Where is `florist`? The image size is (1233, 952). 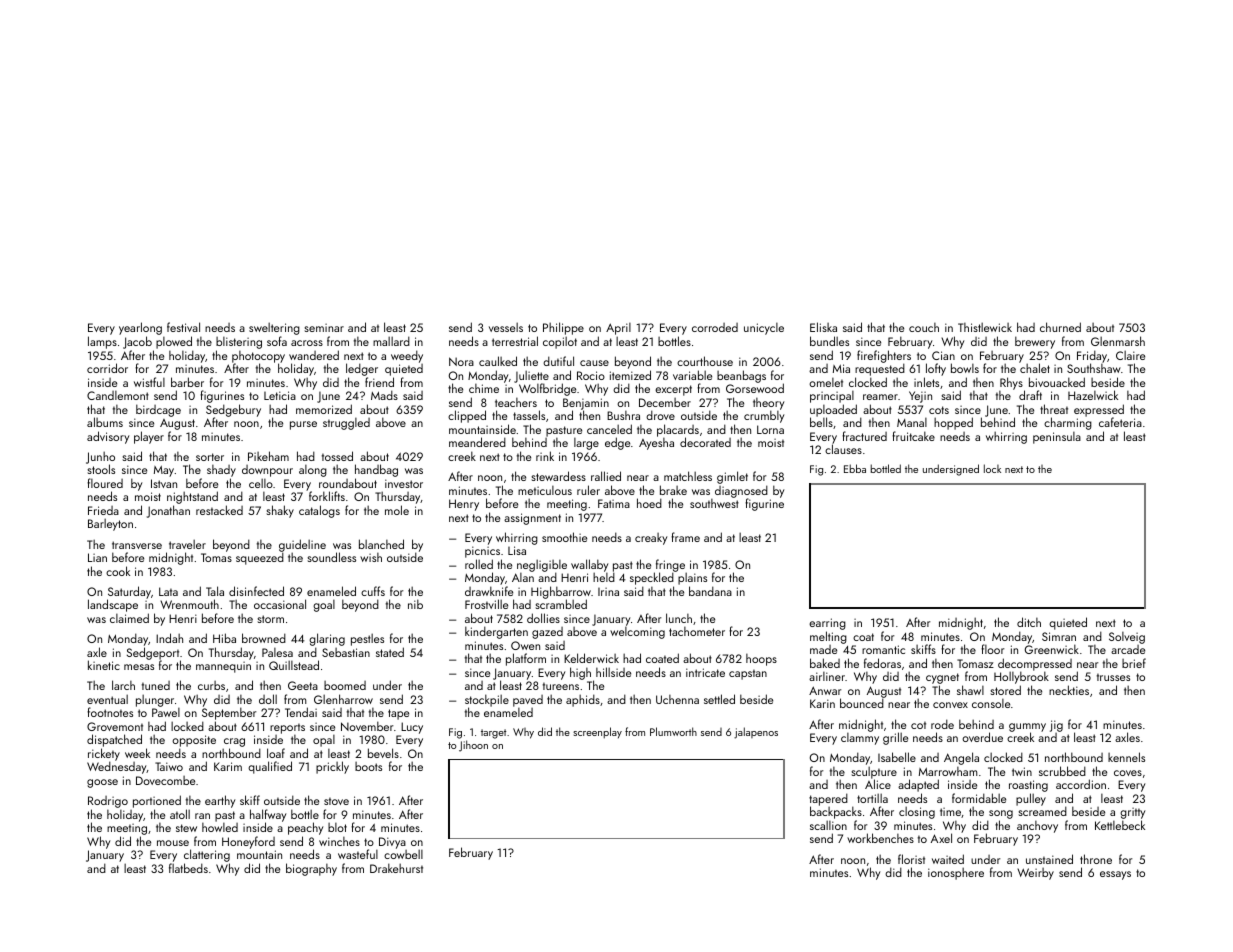
florist is located at coordinates (911, 859).
